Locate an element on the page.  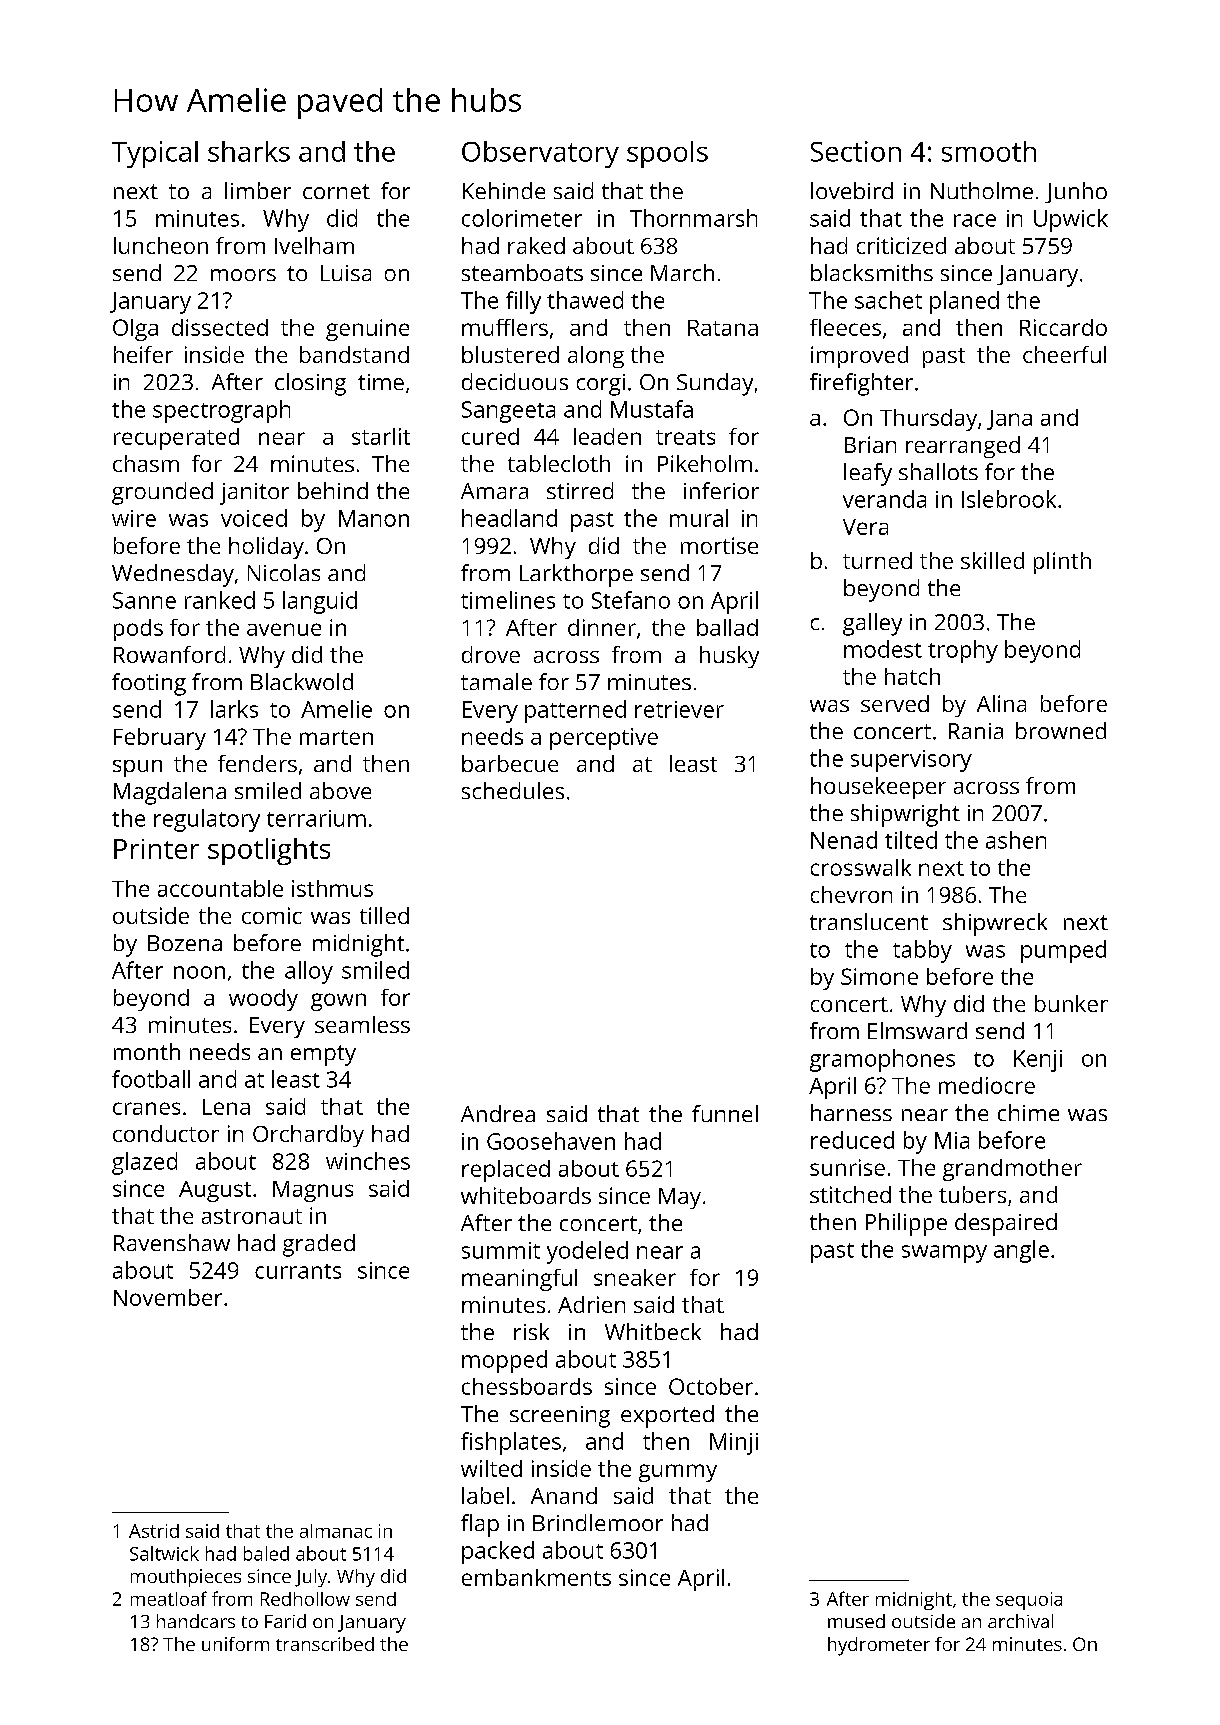
Thornmarsh is located at coordinates (693, 218).
